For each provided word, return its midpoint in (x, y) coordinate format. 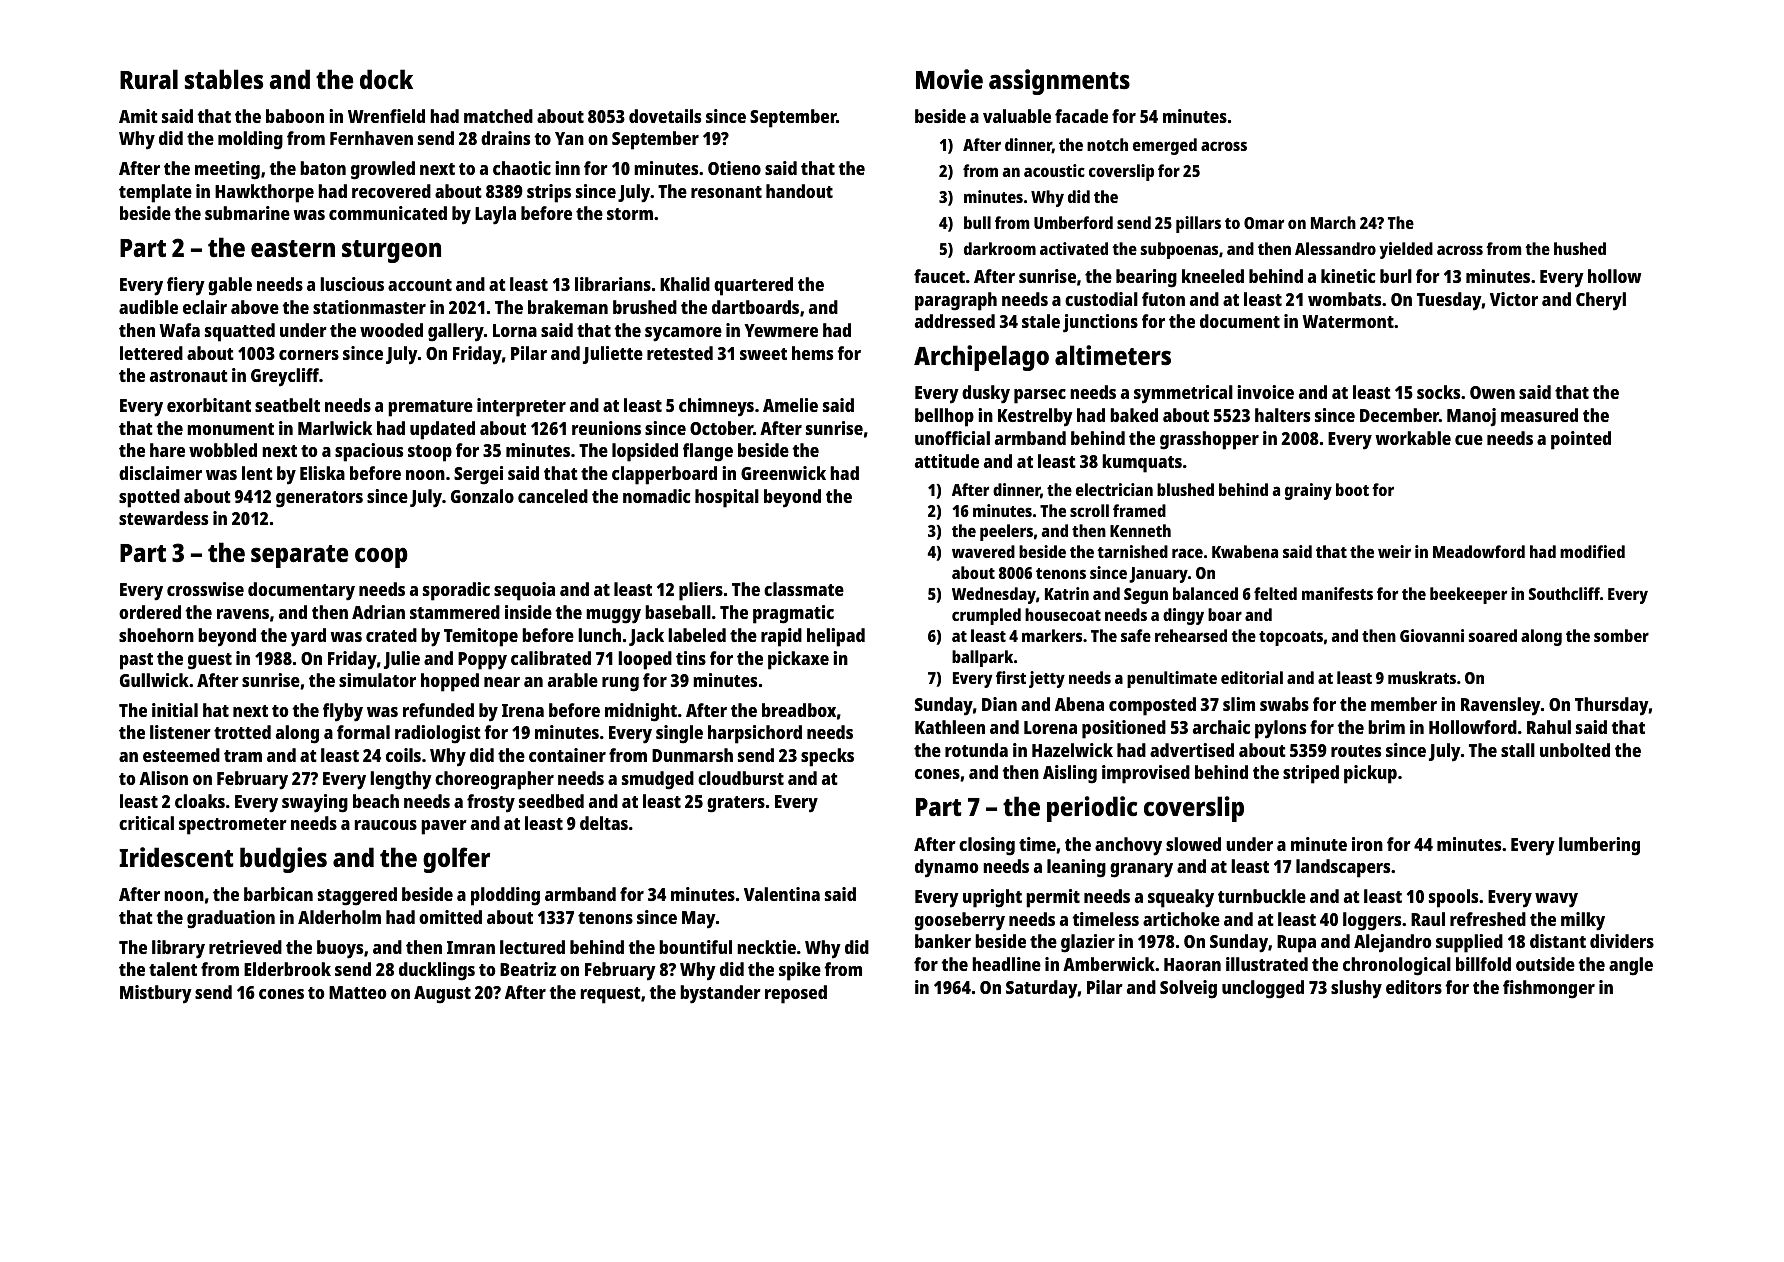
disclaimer (160, 473)
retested (680, 353)
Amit (138, 116)
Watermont (1348, 321)
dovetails (665, 116)
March (1333, 222)
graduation (231, 919)
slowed (1193, 844)
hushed (1580, 248)
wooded (391, 330)
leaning (1076, 868)
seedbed (551, 801)
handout (799, 191)
